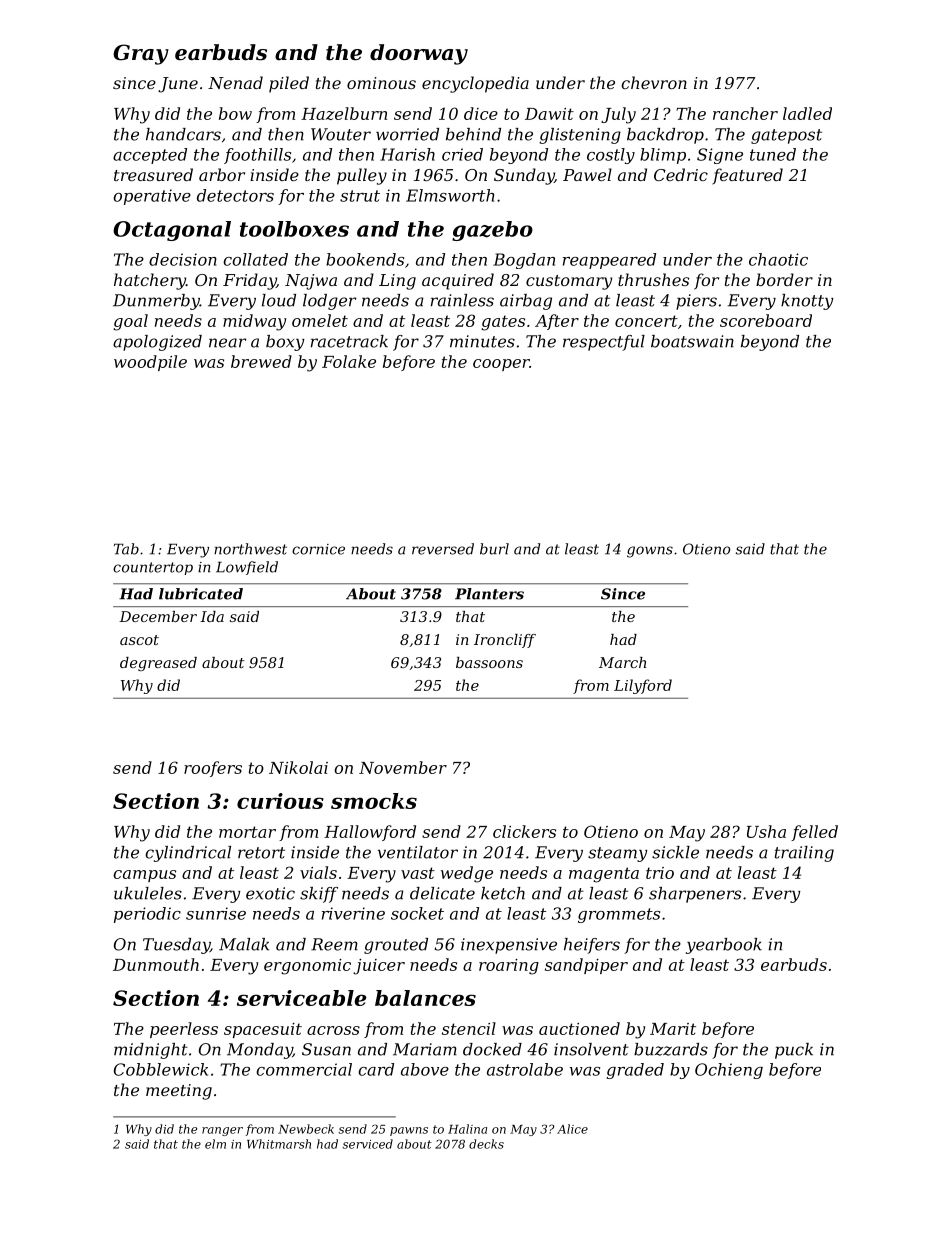 The image size is (952, 1233). What do you see at coordinates (489, 594) in the screenshot?
I see `Planters` at bounding box center [489, 594].
